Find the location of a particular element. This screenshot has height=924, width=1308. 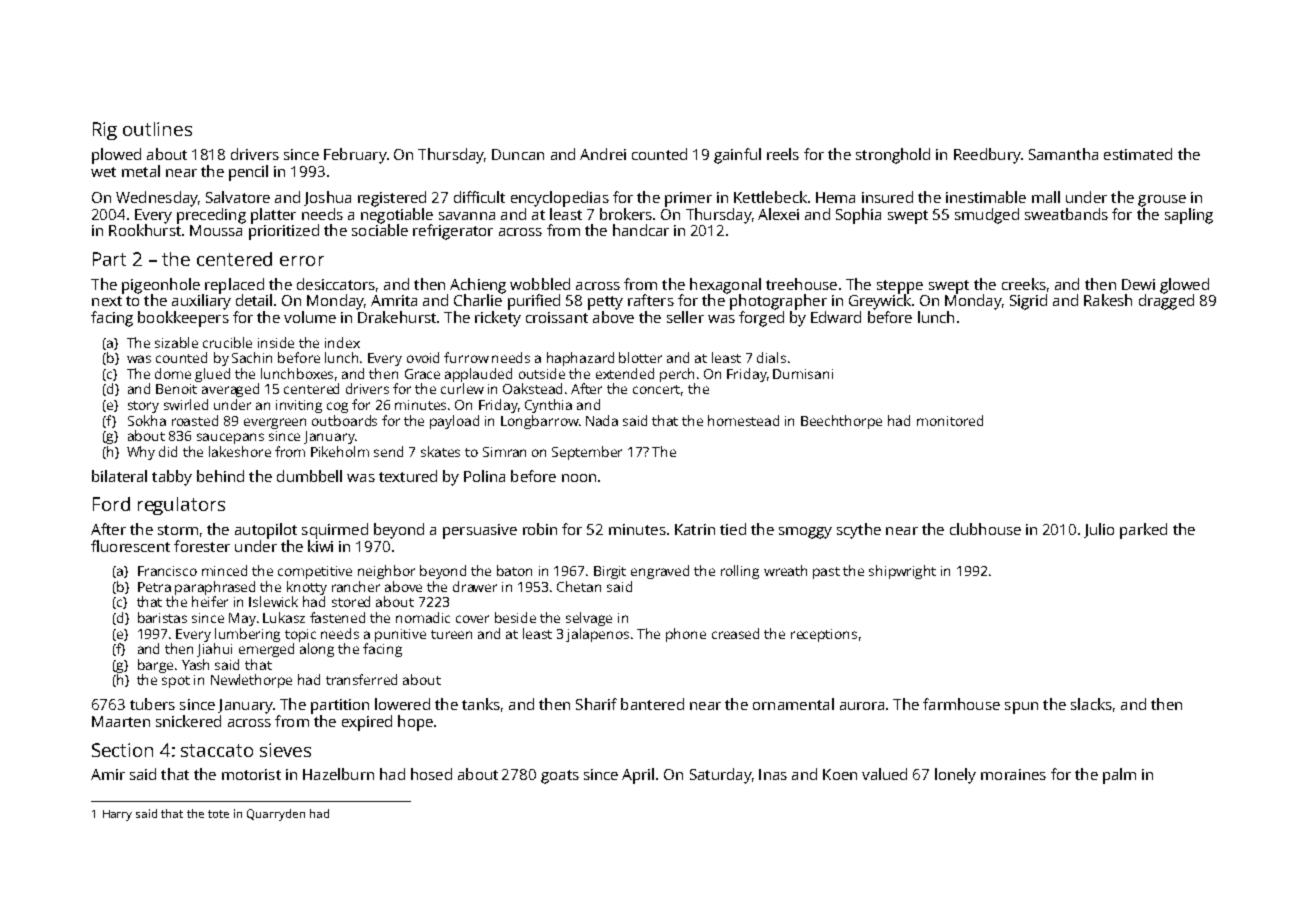

persuasive is located at coordinates (480, 531).
